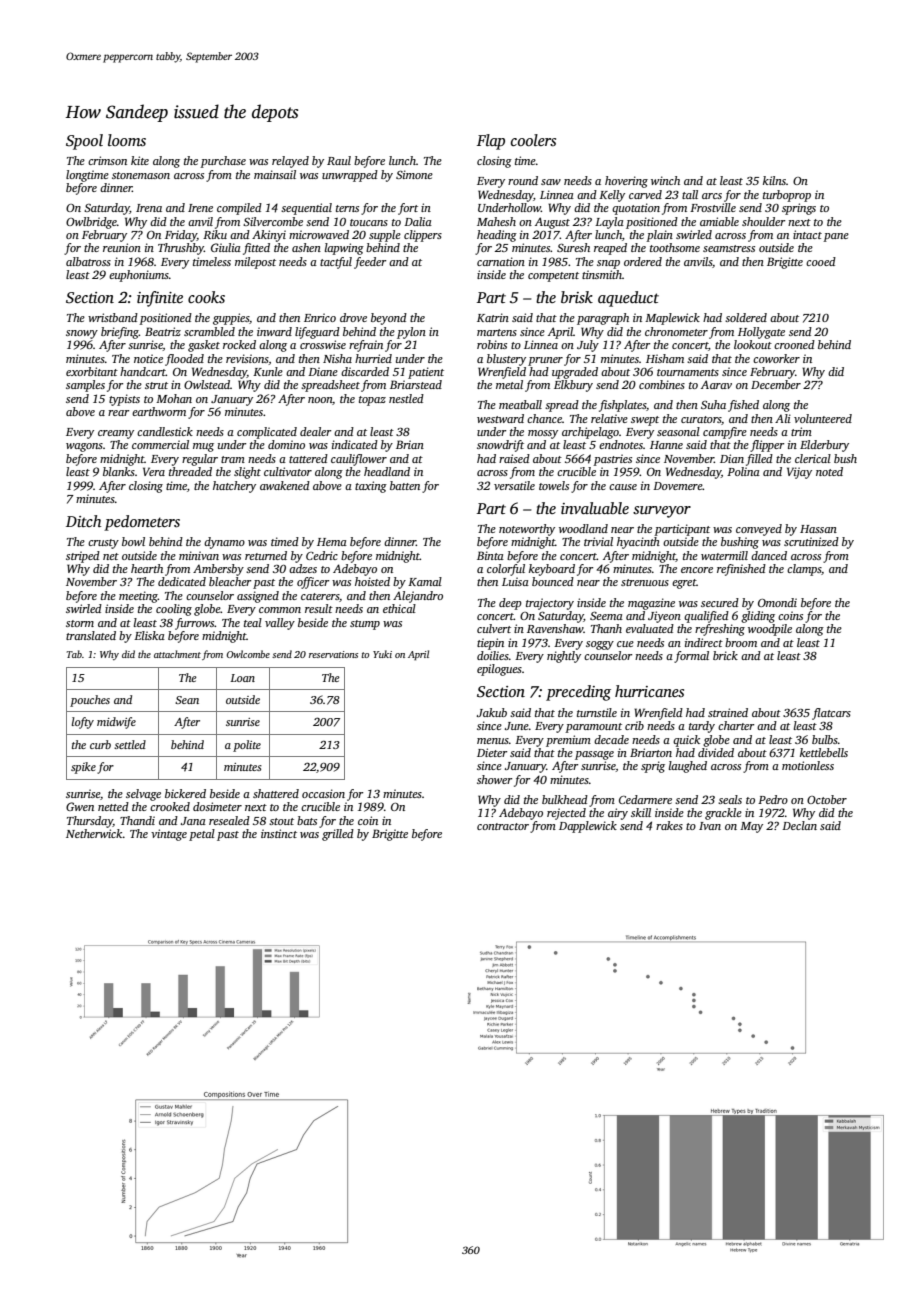 The image size is (924, 1308). Describe the element at coordinates (127, 140) in the screenshot. I see `looms` at that location.
